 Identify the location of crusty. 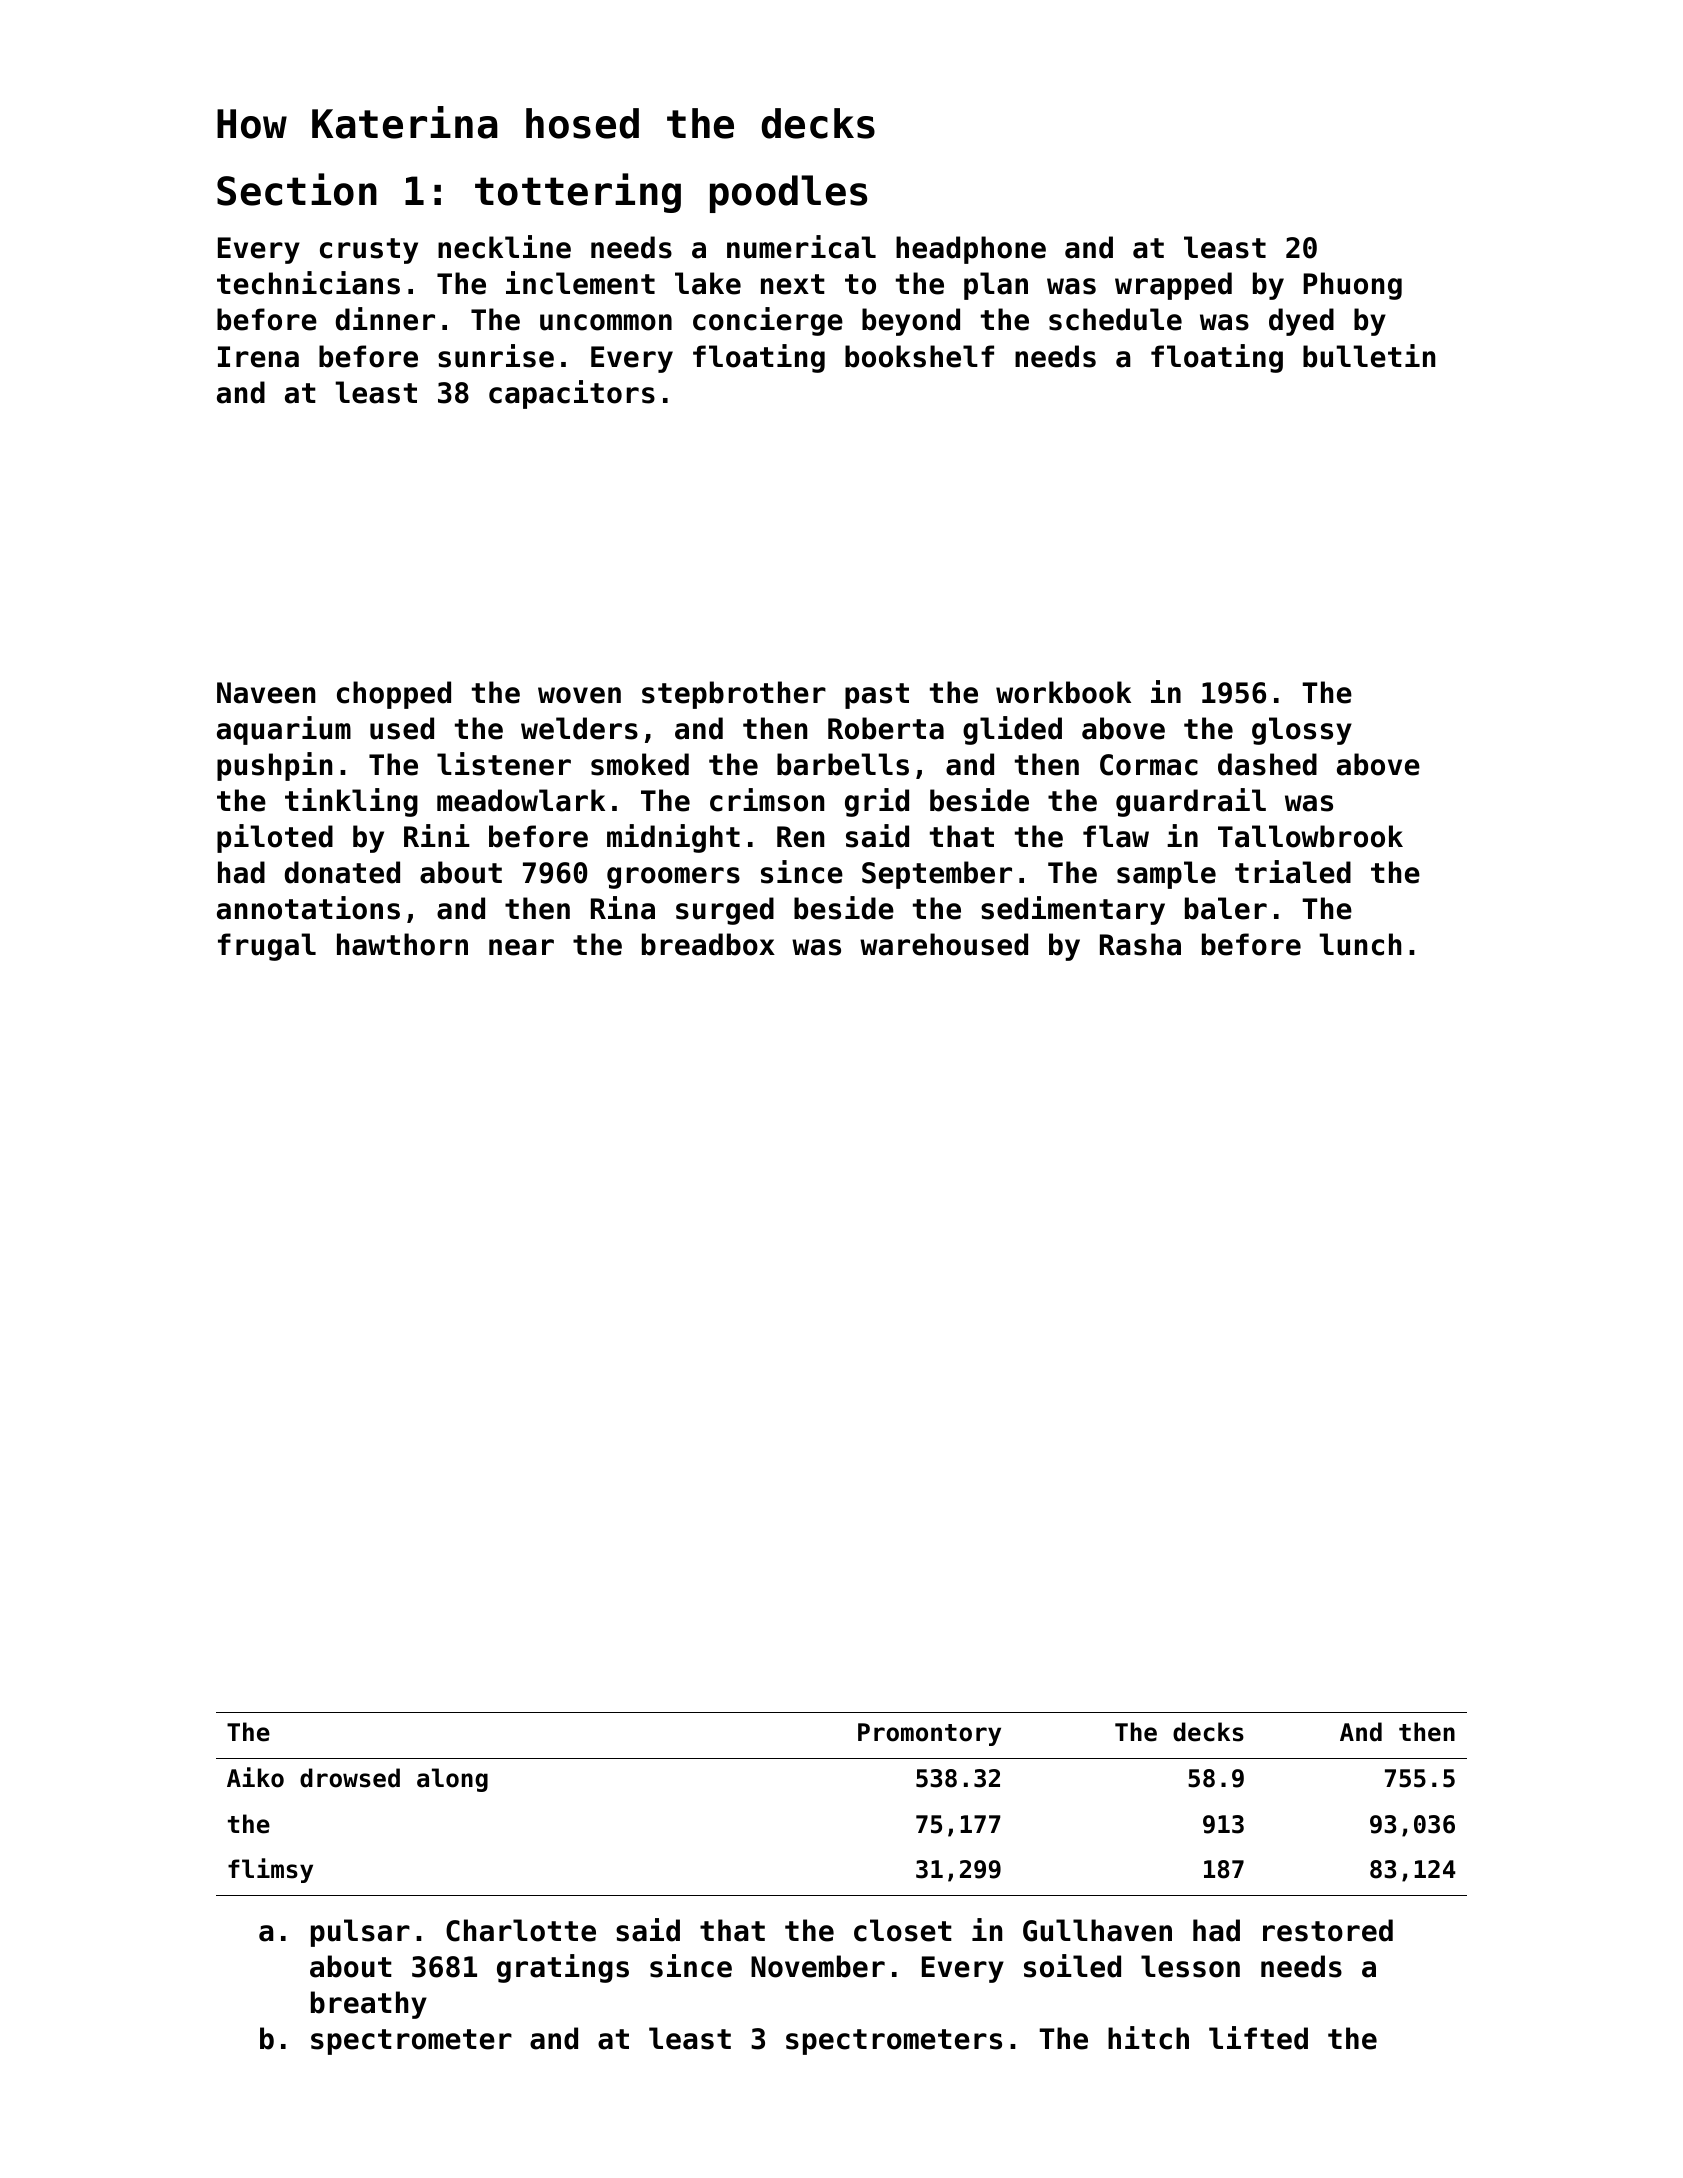
(369, 251).
